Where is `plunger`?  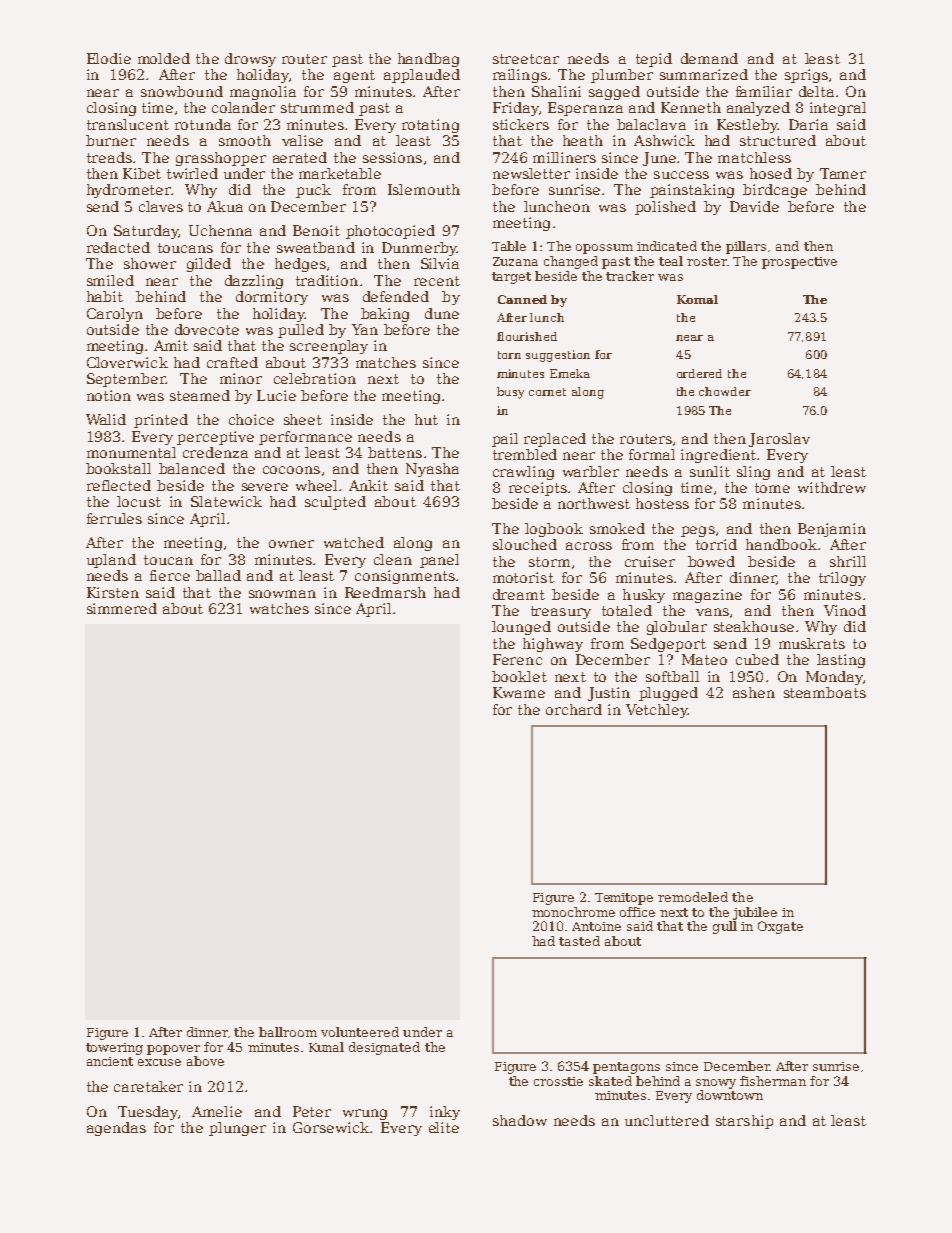 plunger is located at coordinates (237, 1129).
